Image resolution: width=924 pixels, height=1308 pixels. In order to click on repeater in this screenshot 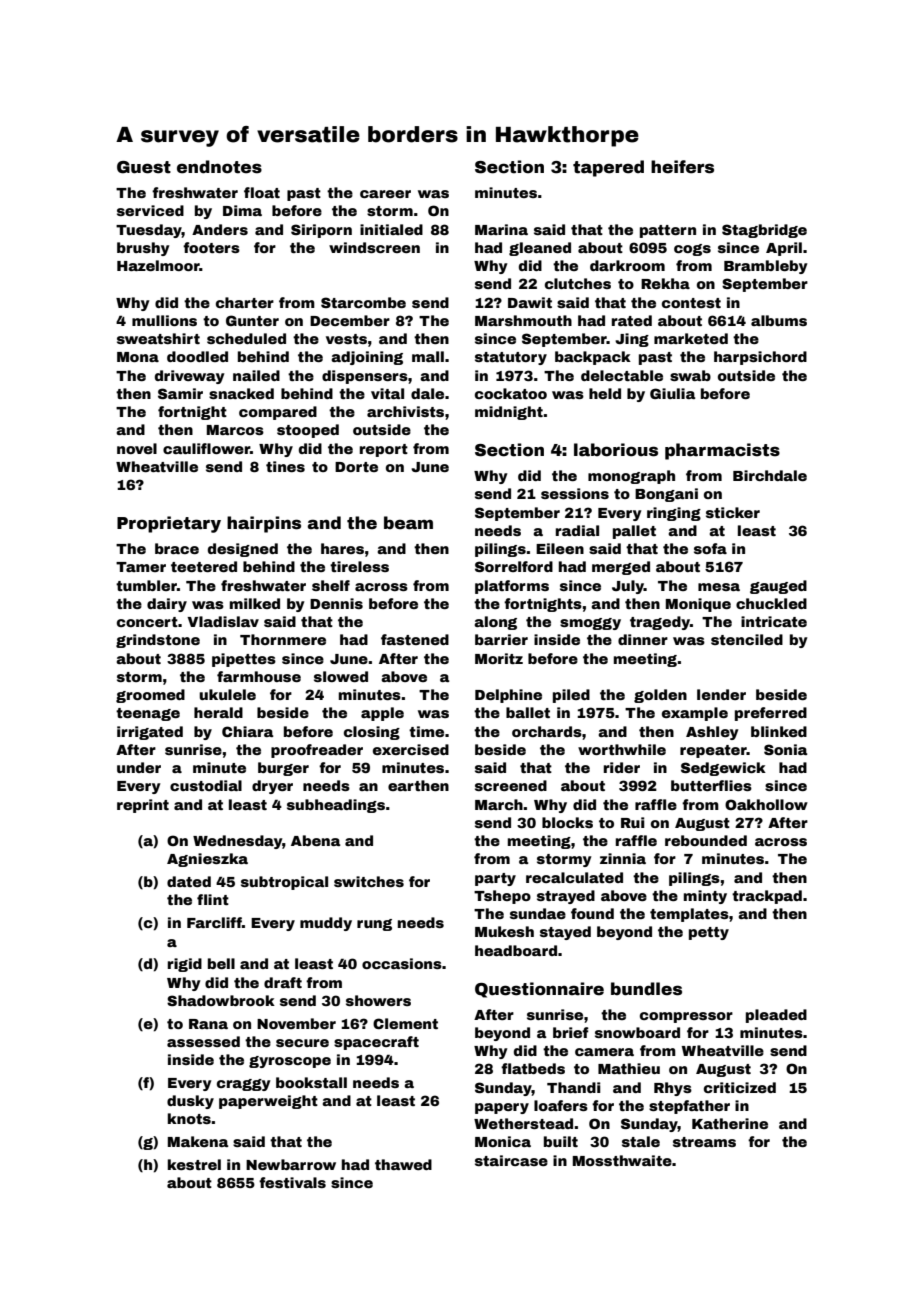, I will do `click(713, 751)`.
